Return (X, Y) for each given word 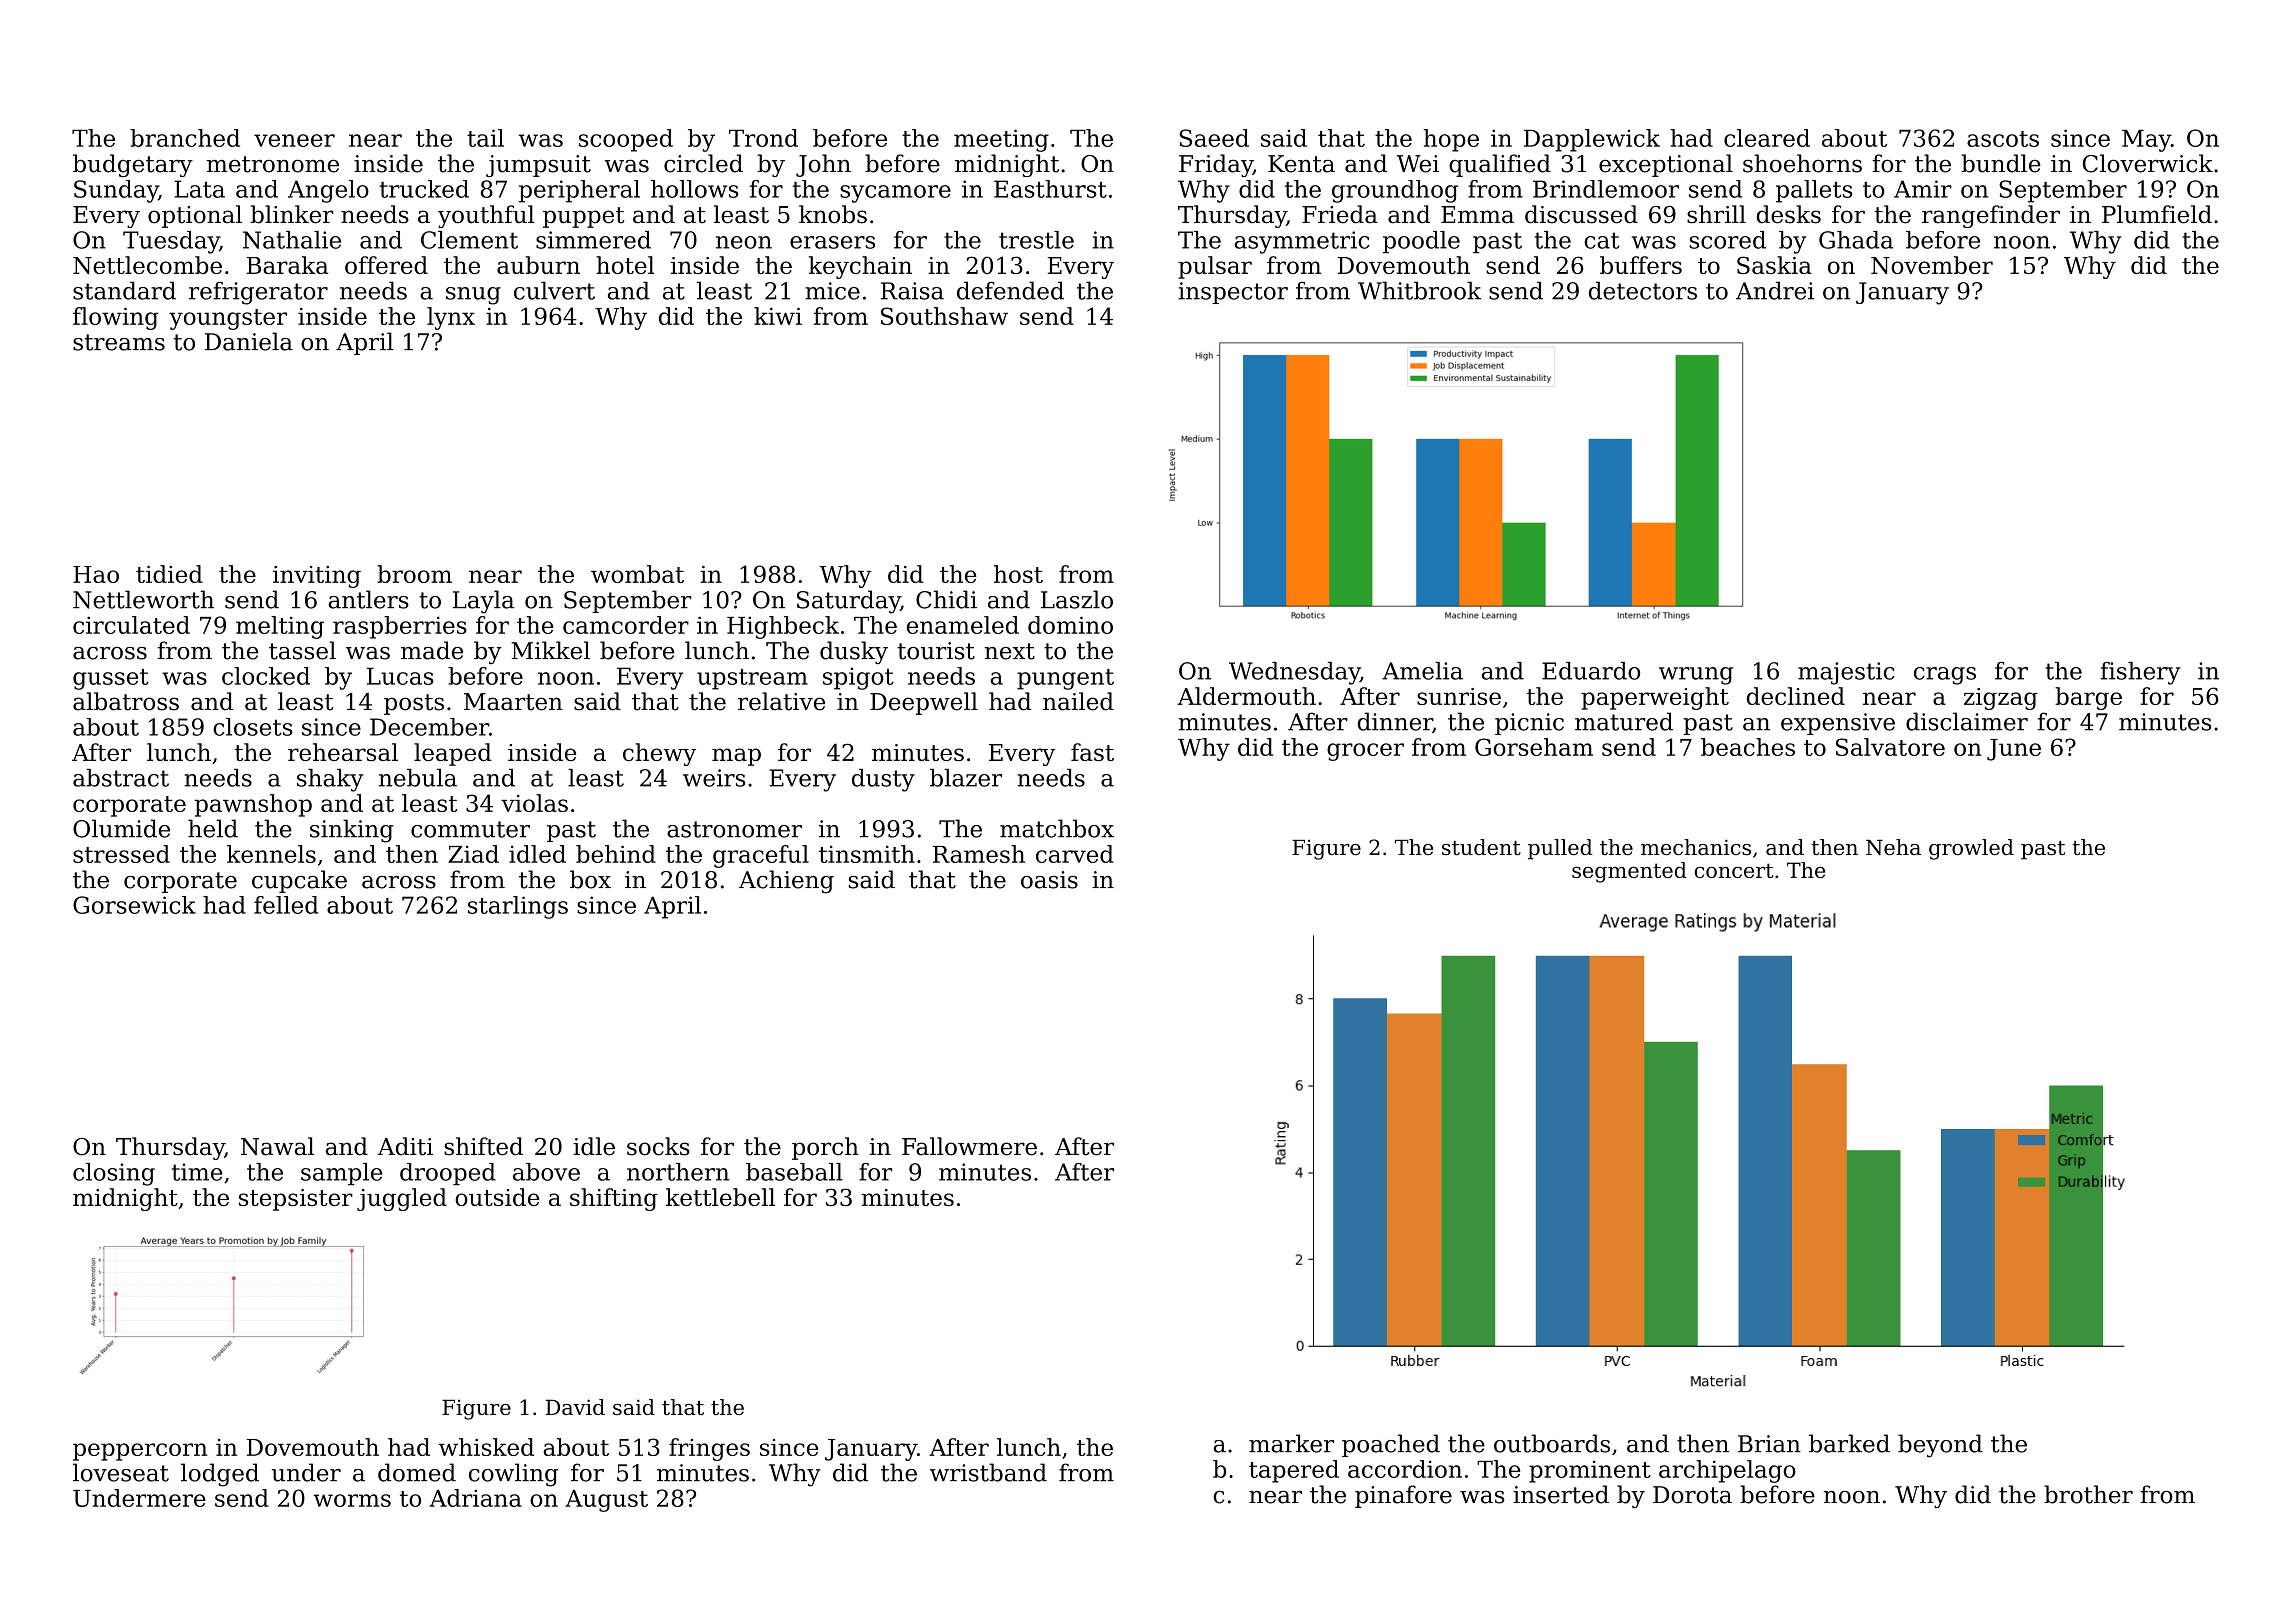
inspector (1233, 293)
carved (1075, 854)
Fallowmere (969, 1146)
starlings (518, 907)
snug (473, 296)
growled (1971, 849)
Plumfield (2157, 214)
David (575, 1407)
